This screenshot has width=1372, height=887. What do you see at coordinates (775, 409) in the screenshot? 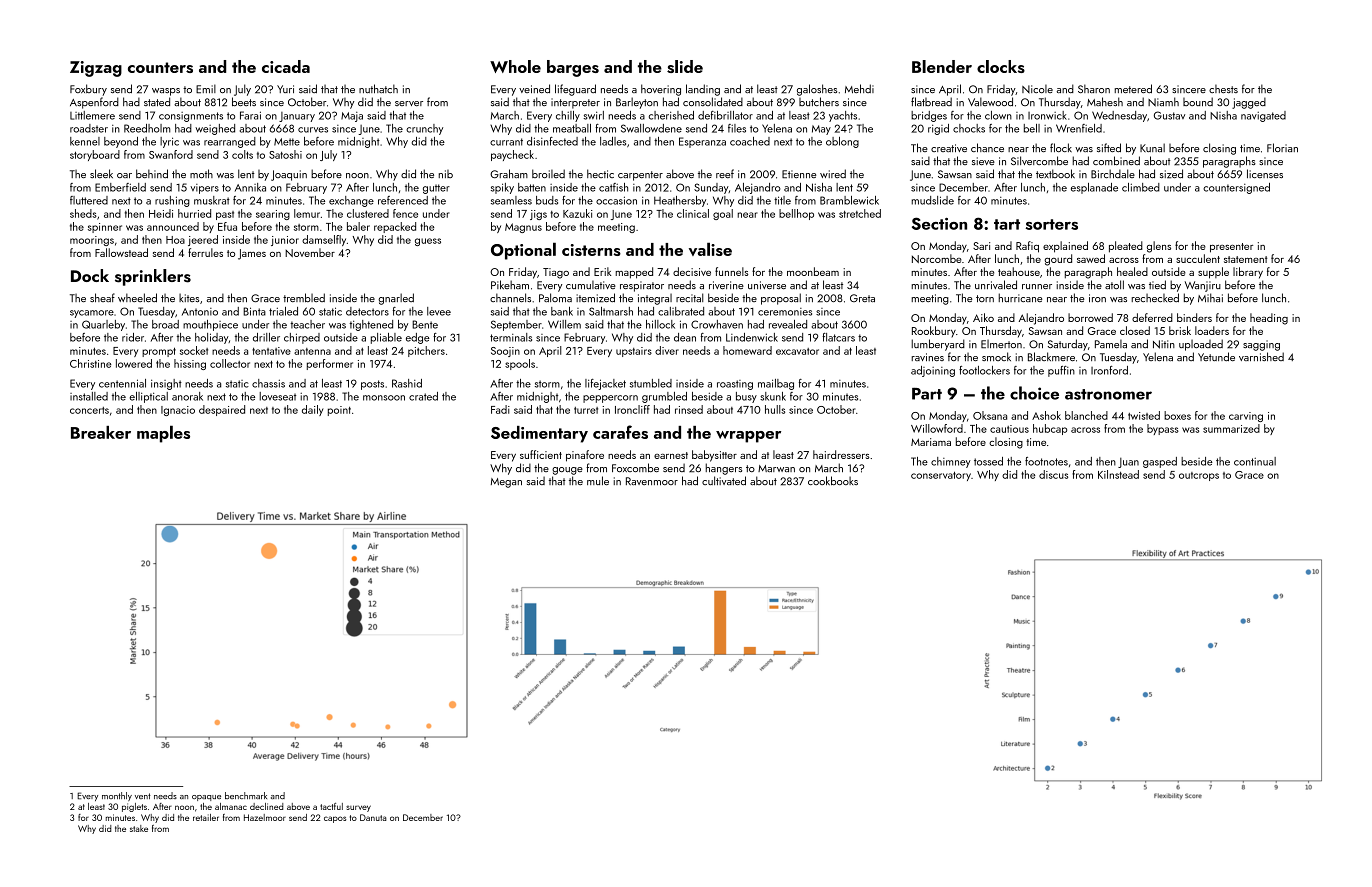
I see `hulls` at bounding box center [775, 409].
